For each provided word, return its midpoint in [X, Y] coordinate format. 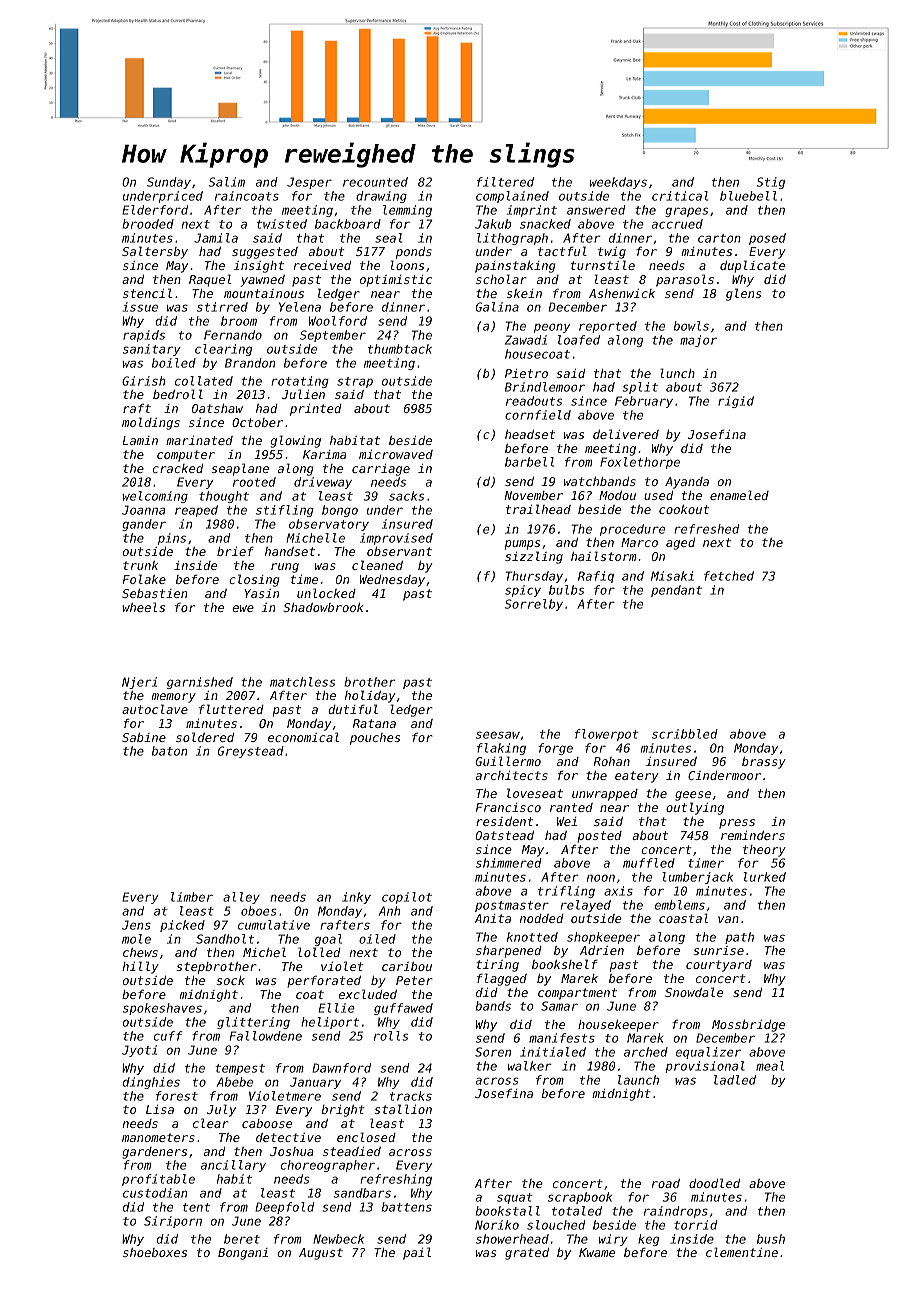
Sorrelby [534, 605]
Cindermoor [724, 775]
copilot [407, 898]
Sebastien [154, 593]
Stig [771, 183]
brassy [764, 762]
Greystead [251, 752]
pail [417, 1253]
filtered [505, 182]
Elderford [155, 210]
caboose [267, 1123]
